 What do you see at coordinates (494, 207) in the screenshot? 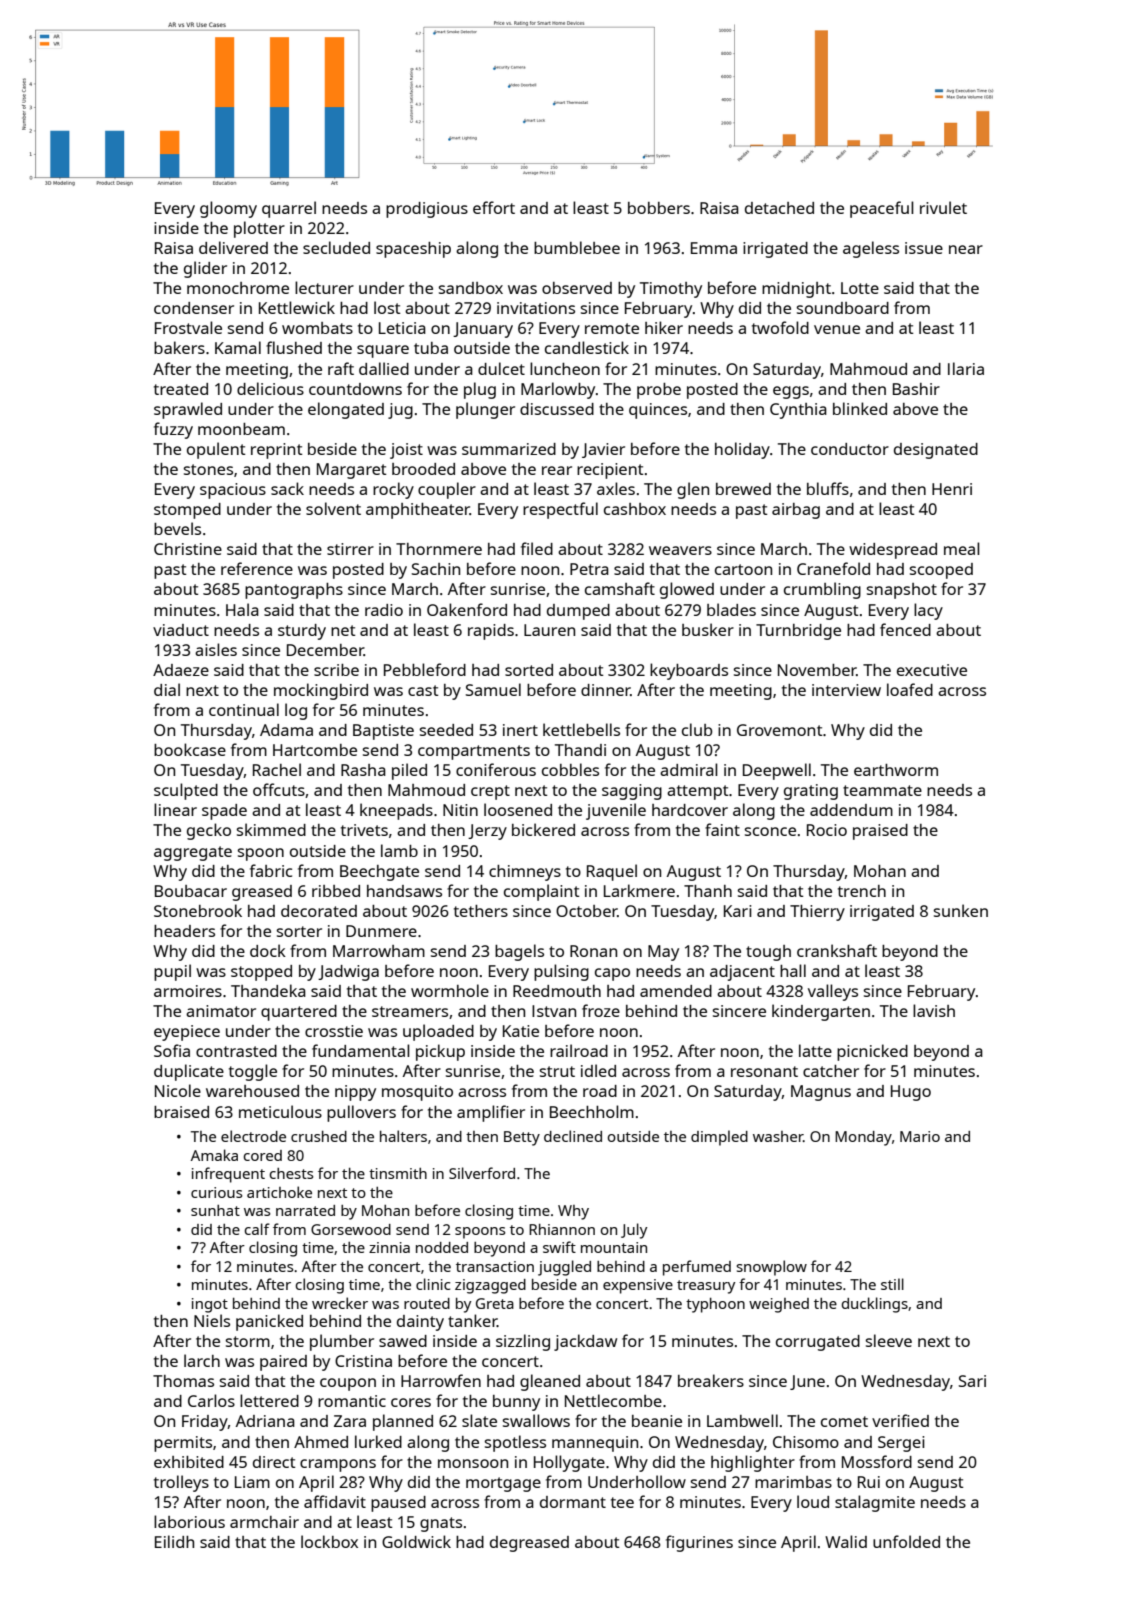
I see `effort` at bounding box center [494, 207].
